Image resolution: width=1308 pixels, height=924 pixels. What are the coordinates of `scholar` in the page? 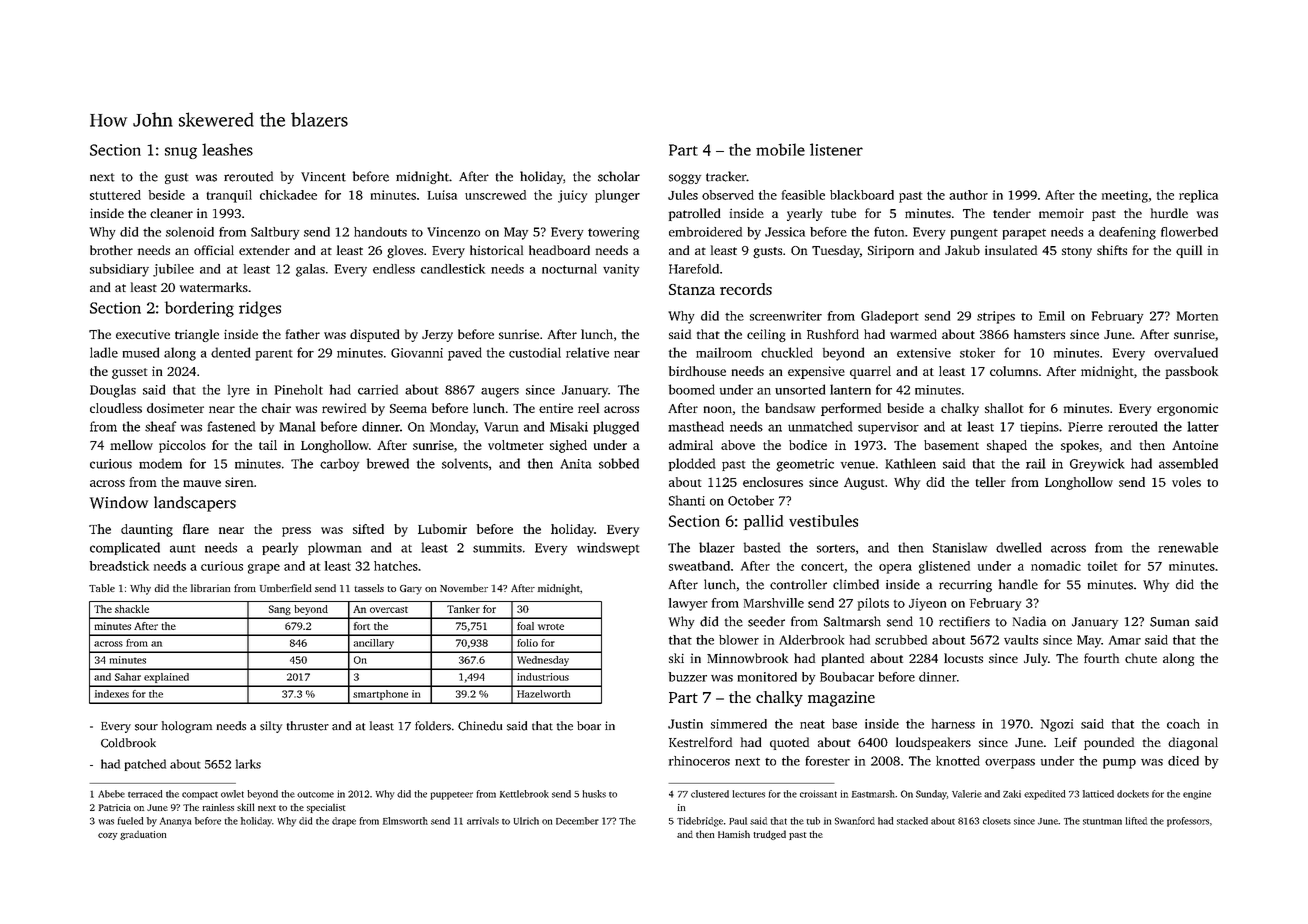 It's located at (619, 176).
